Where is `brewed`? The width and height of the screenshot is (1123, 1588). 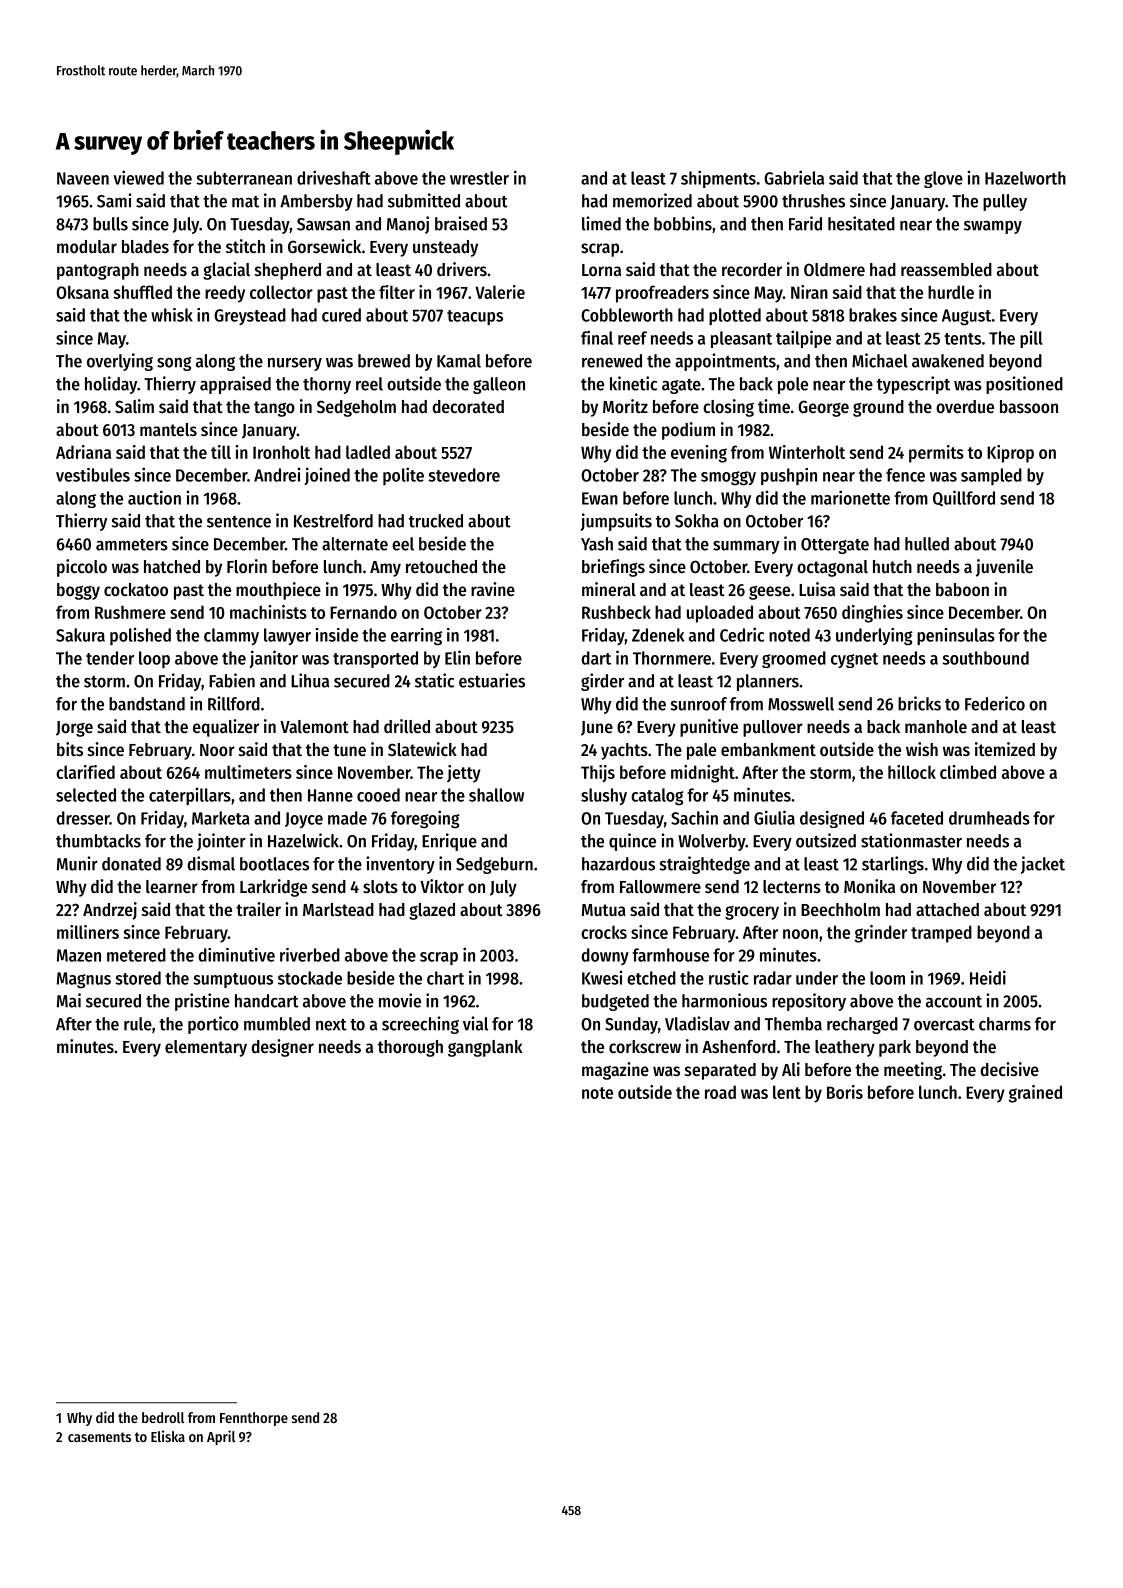
brewed is located at coordinates (384, 361).
